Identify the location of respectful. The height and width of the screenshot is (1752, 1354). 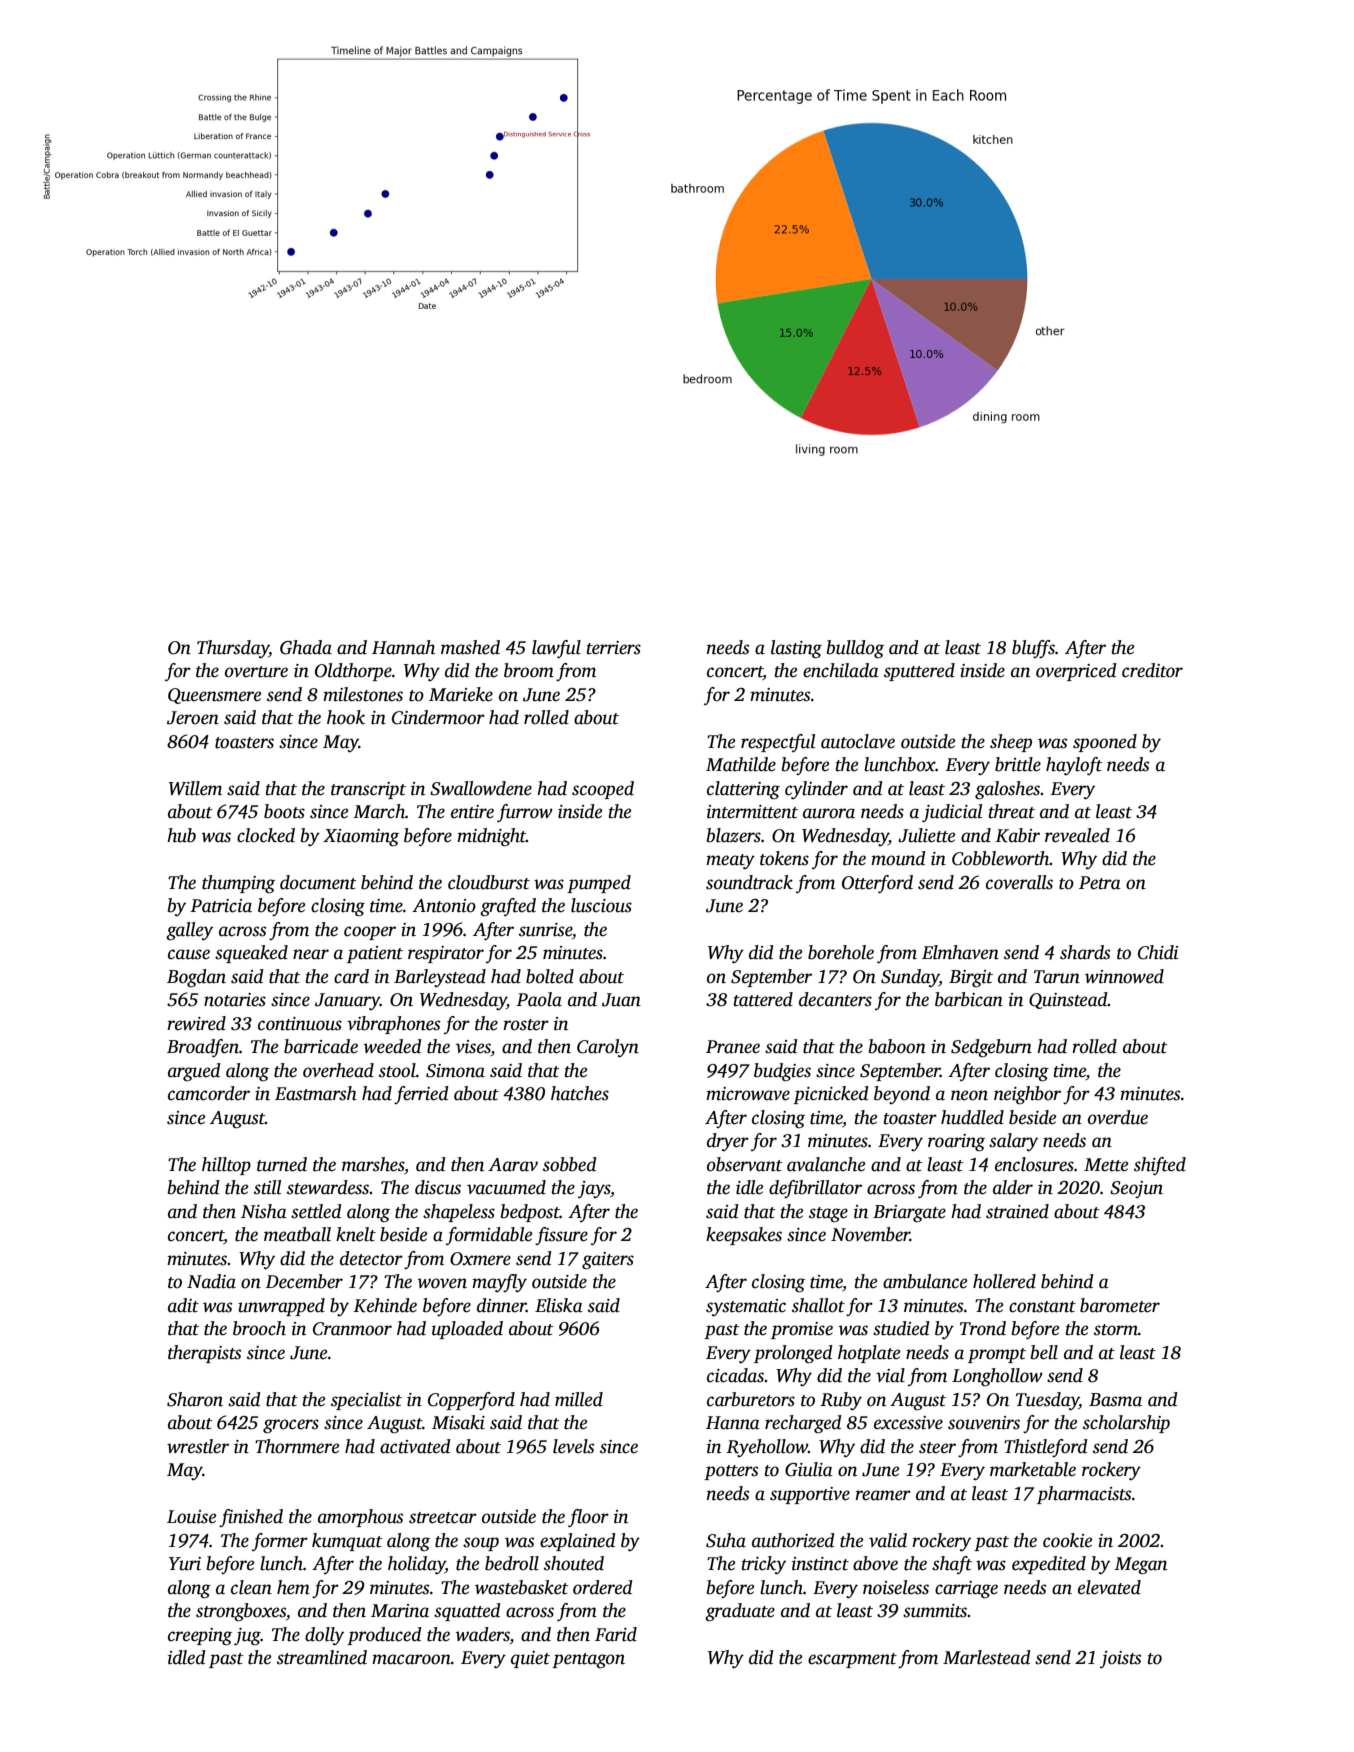
(778, 743).
